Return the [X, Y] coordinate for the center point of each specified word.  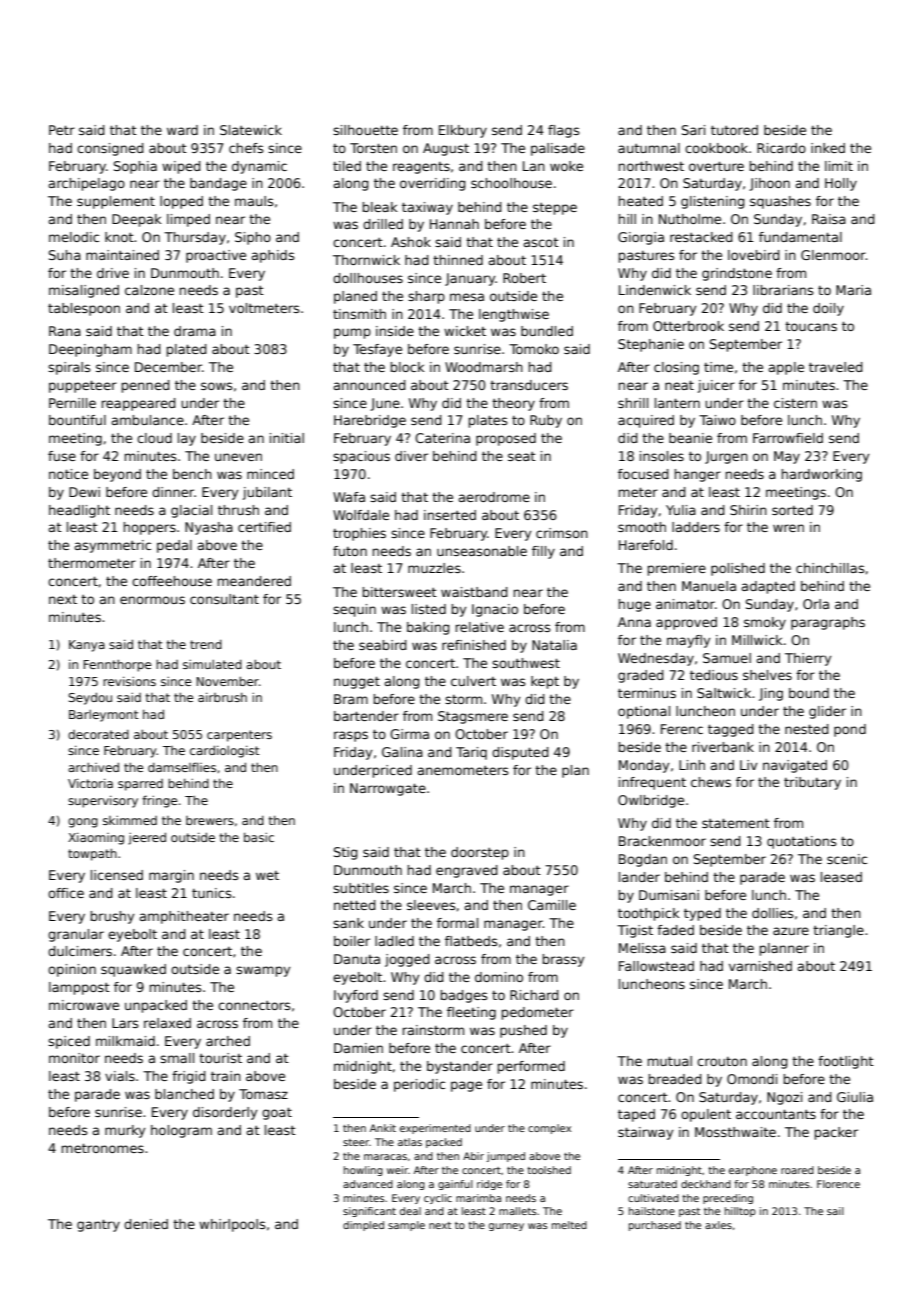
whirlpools [232, 1225]
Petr [62, 130]
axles [718, 1225]
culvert [473, 681]
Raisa [829, 219]
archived [93, 767]
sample [406, 1226]
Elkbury [463, 131]
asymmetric [112, 546]
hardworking [822, 475]
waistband [474, 592]
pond [850, 730]
